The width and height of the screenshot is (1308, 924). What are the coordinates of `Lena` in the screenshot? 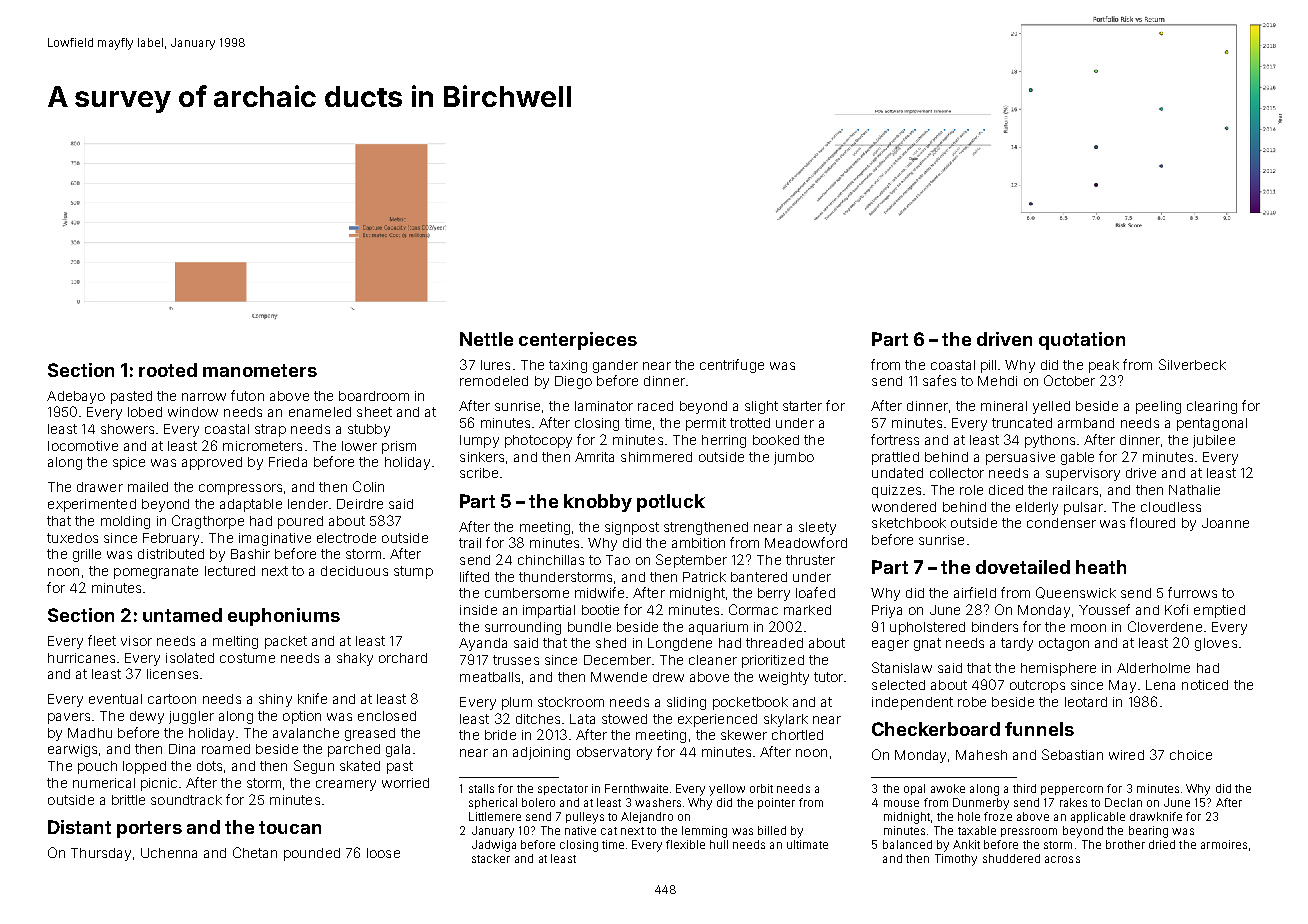 It's located at (1160, 685).
